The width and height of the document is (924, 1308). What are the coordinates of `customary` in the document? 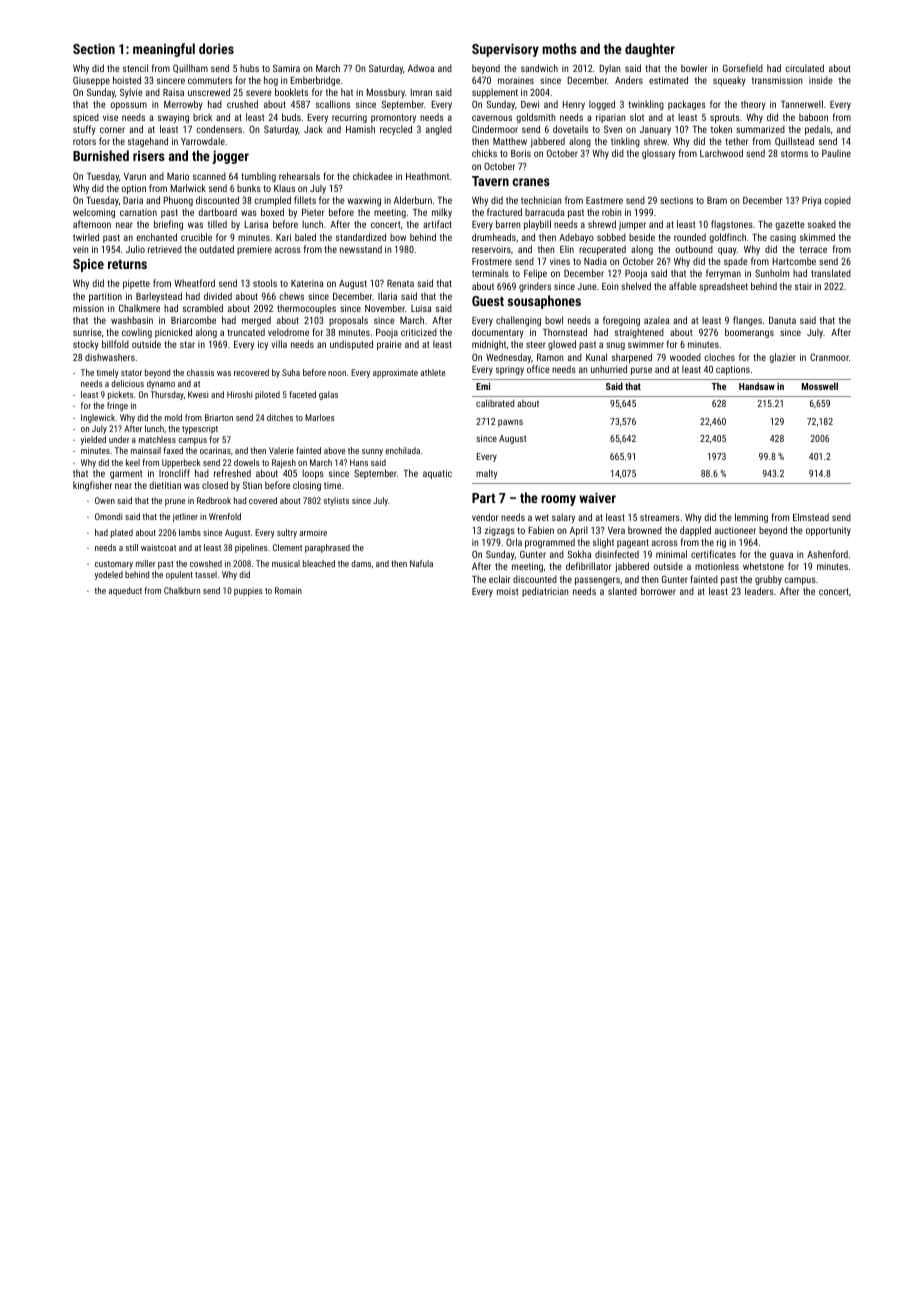 It's located at (114, 565).
